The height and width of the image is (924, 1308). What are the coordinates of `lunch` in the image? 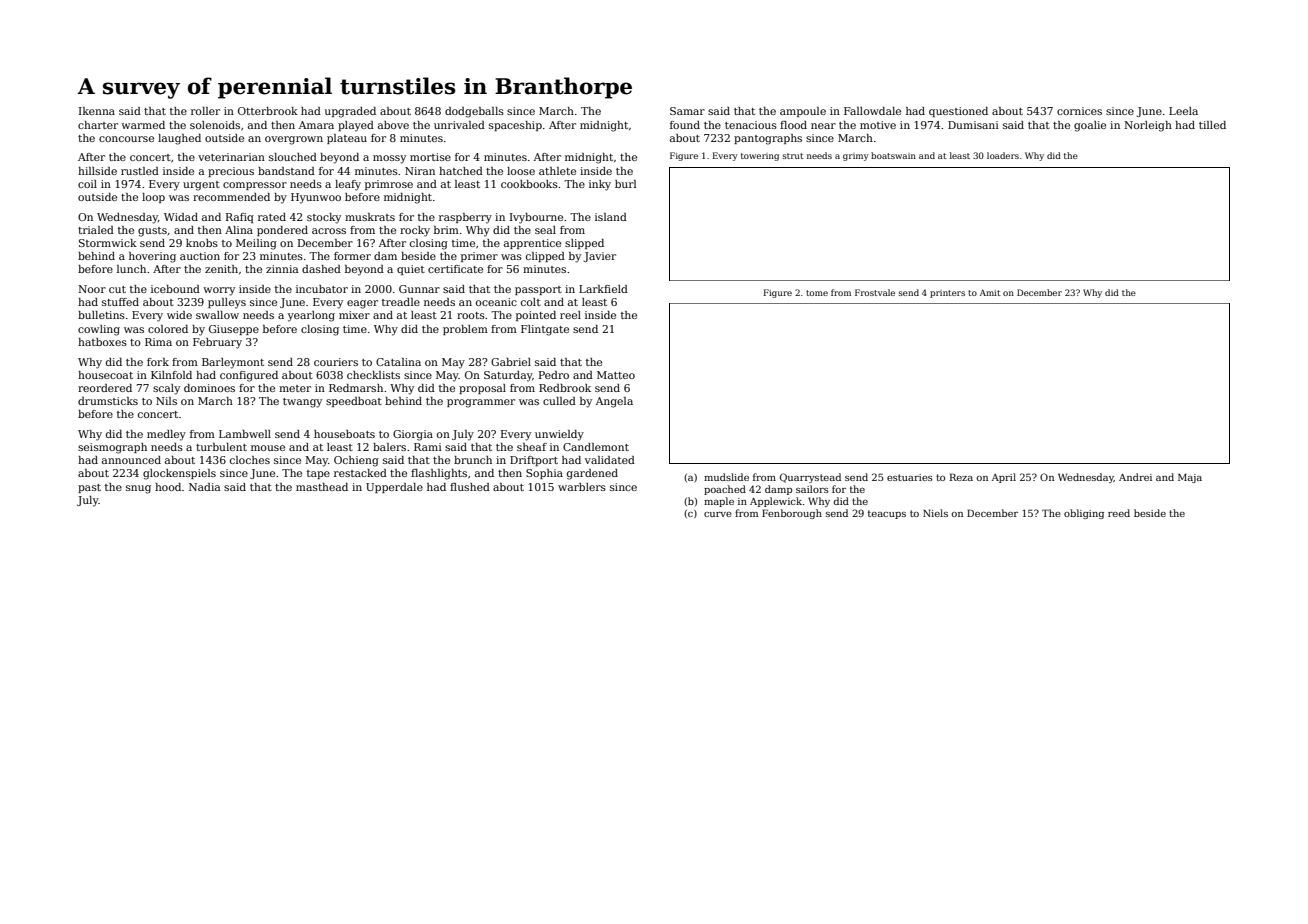 It's located at (131, 269).
